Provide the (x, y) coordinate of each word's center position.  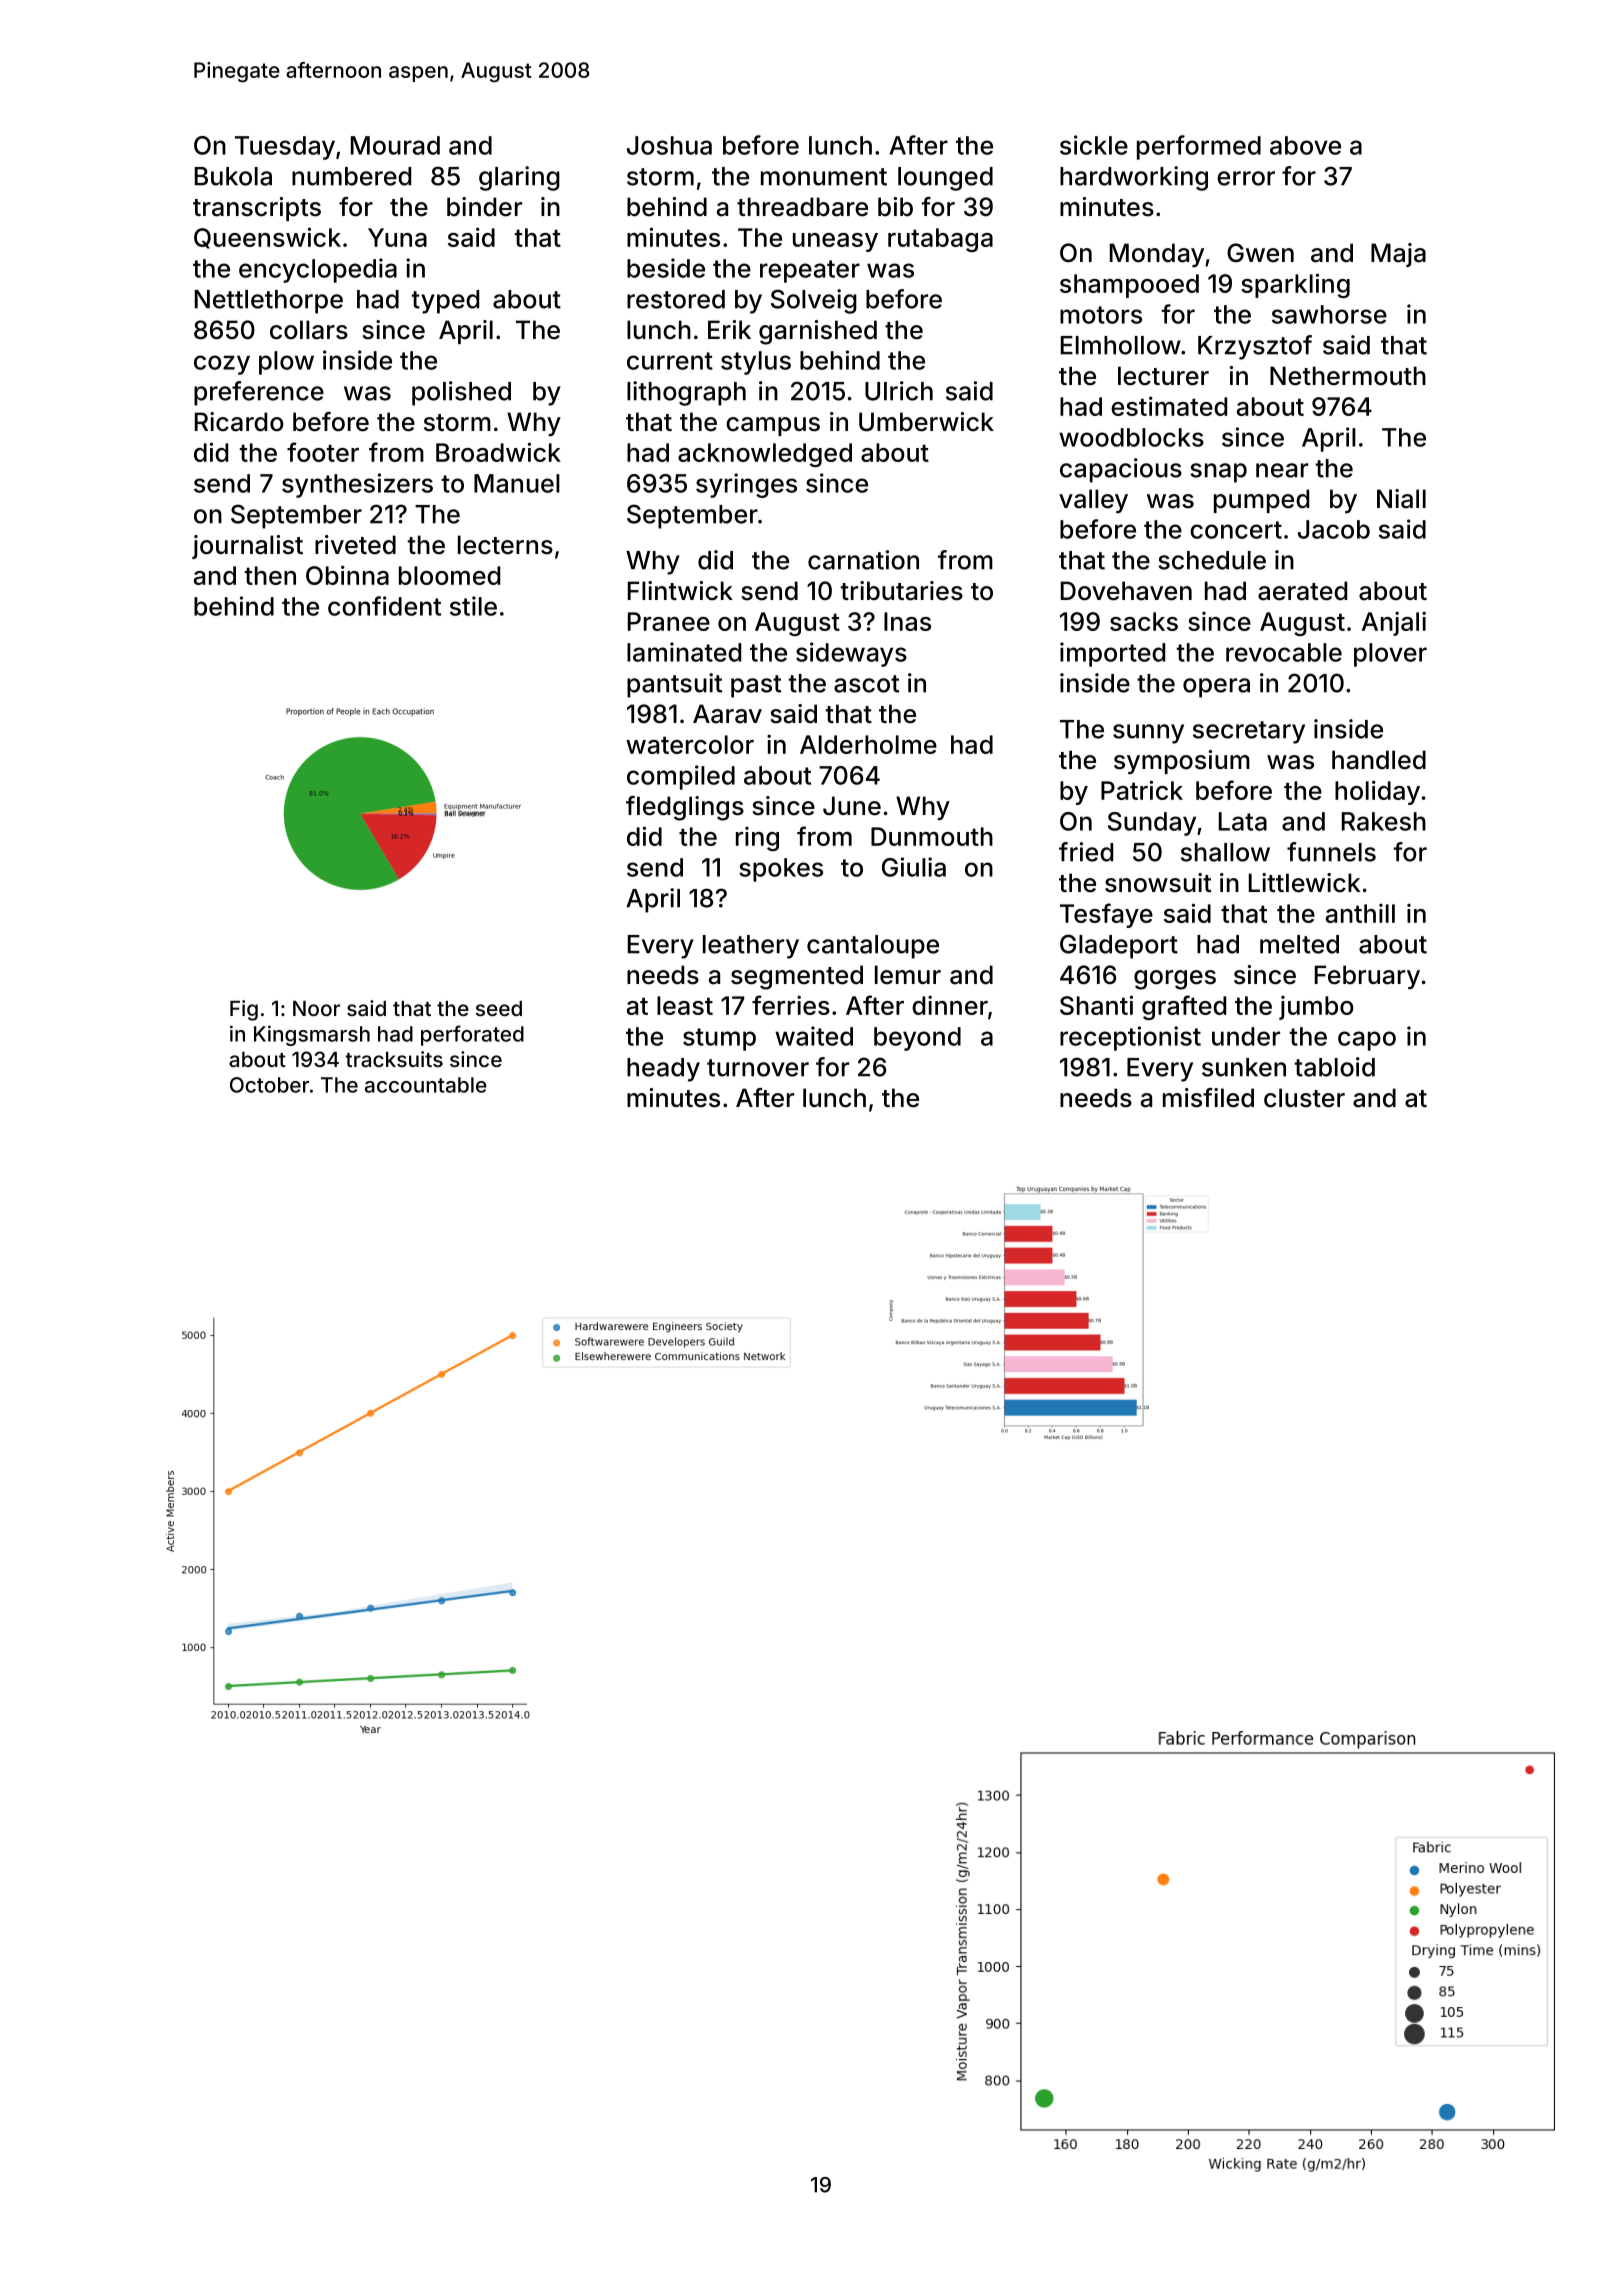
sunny (1148, 734)
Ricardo (239, 422)
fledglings (685, 808)
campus (773, 426)
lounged (945, 179)
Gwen (1260, 253)
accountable (426, 1085)
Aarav (727, 714)
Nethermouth (1348, 376)
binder (484, 207)
